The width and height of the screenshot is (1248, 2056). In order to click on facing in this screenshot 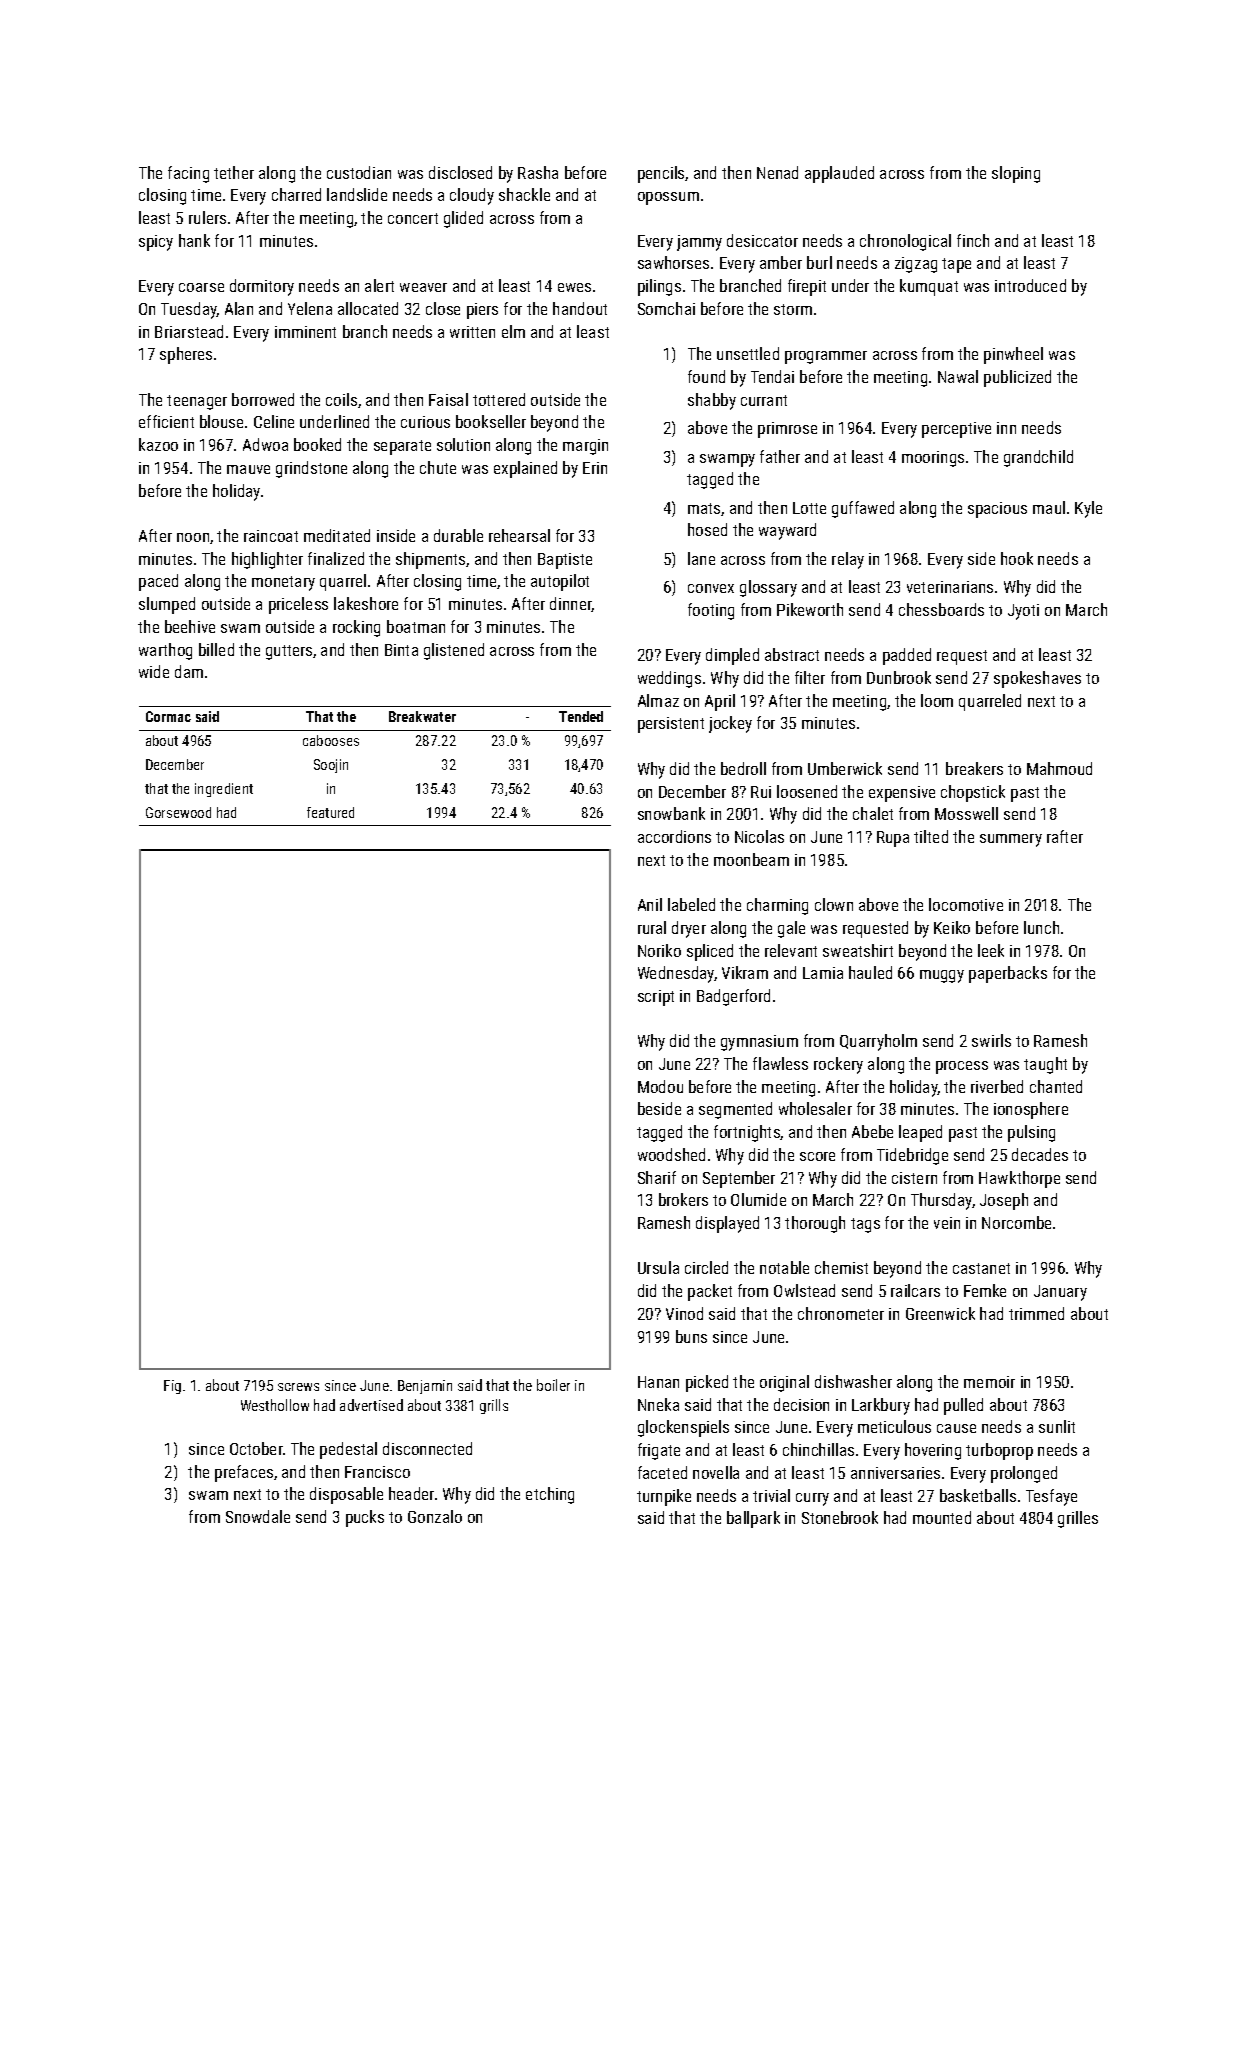, I will do `click(188, 174)`.
